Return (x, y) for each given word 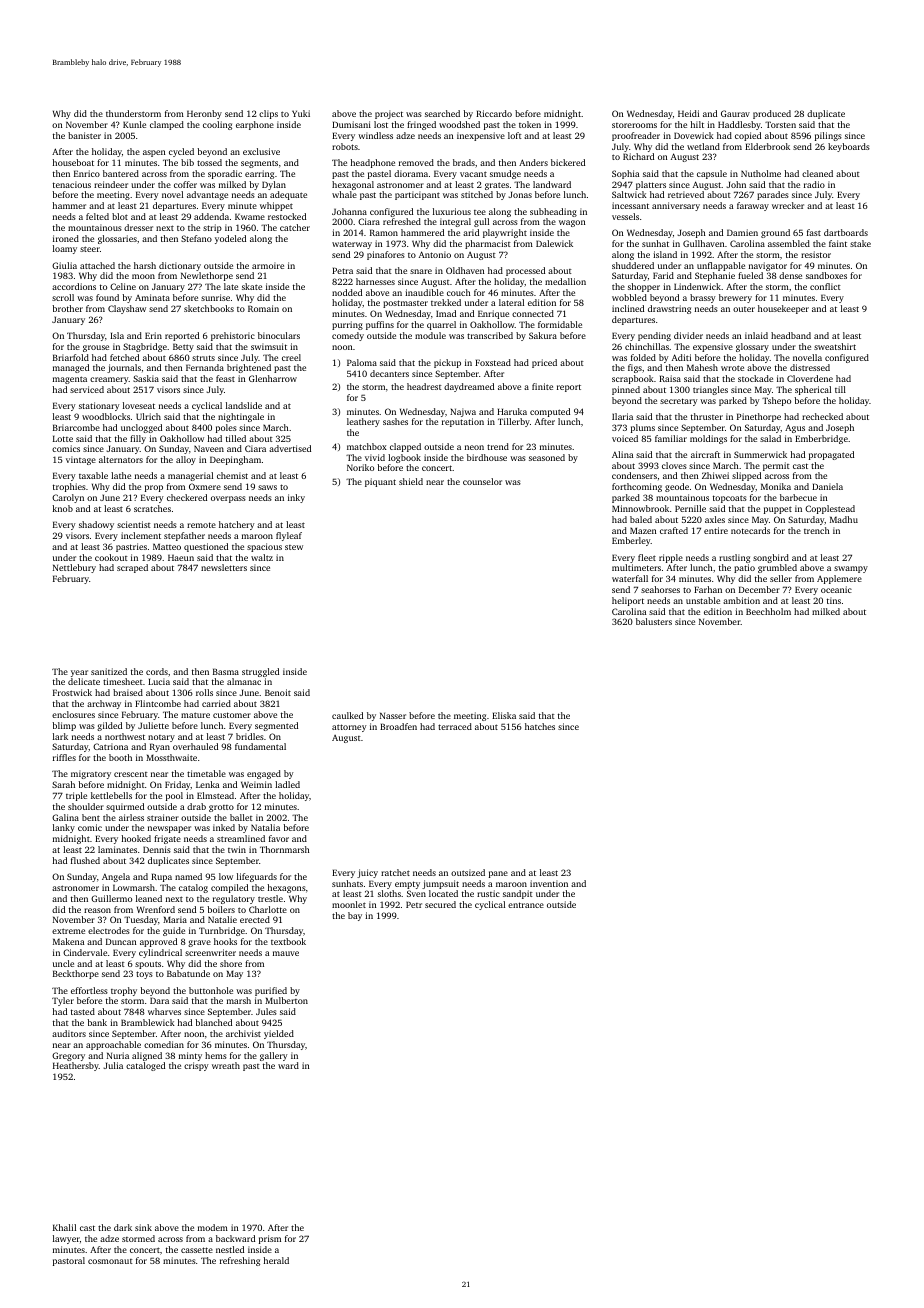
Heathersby (76, 1066)
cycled (181, 152)
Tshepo (776, 401)
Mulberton (286, 1000)
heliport (628, 601)
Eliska (504, 715)
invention (549, 883)
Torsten (780, 124)
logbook (404, 458)
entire (716, 530)
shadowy (96, 525)
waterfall (630, 578)
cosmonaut (110, 1261)
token (530, 124)
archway (104, 704)
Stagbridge (145, 347)
